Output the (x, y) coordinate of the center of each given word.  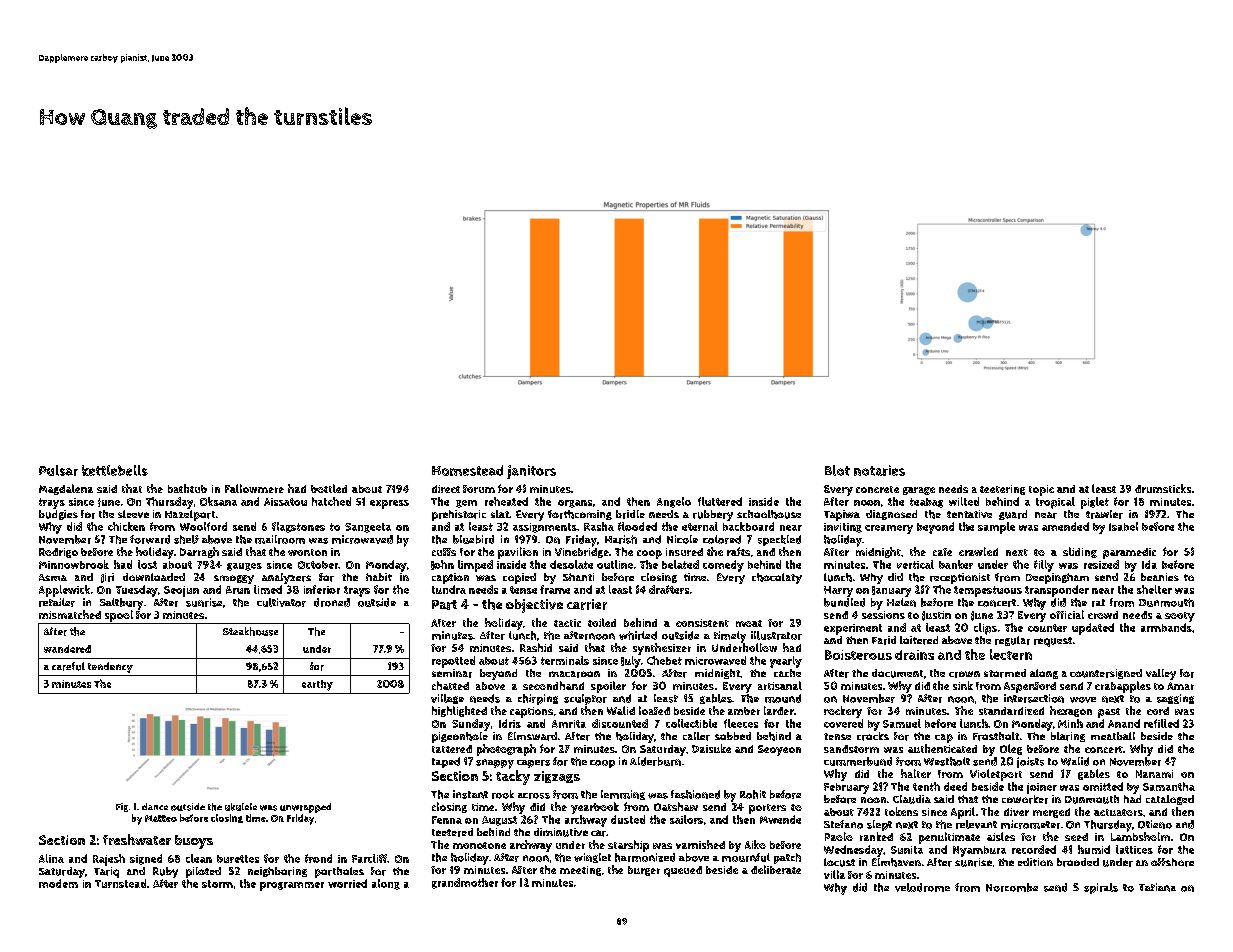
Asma (53, 577)
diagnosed (891, 515)
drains (914, 655)
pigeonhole (460, 737)
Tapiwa (842, 515)
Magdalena (66, 489)
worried (347, 883)
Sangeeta (368, 528)
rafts (738, 551)
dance (155, 806)
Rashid (536, 647)
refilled (1161, 723)
